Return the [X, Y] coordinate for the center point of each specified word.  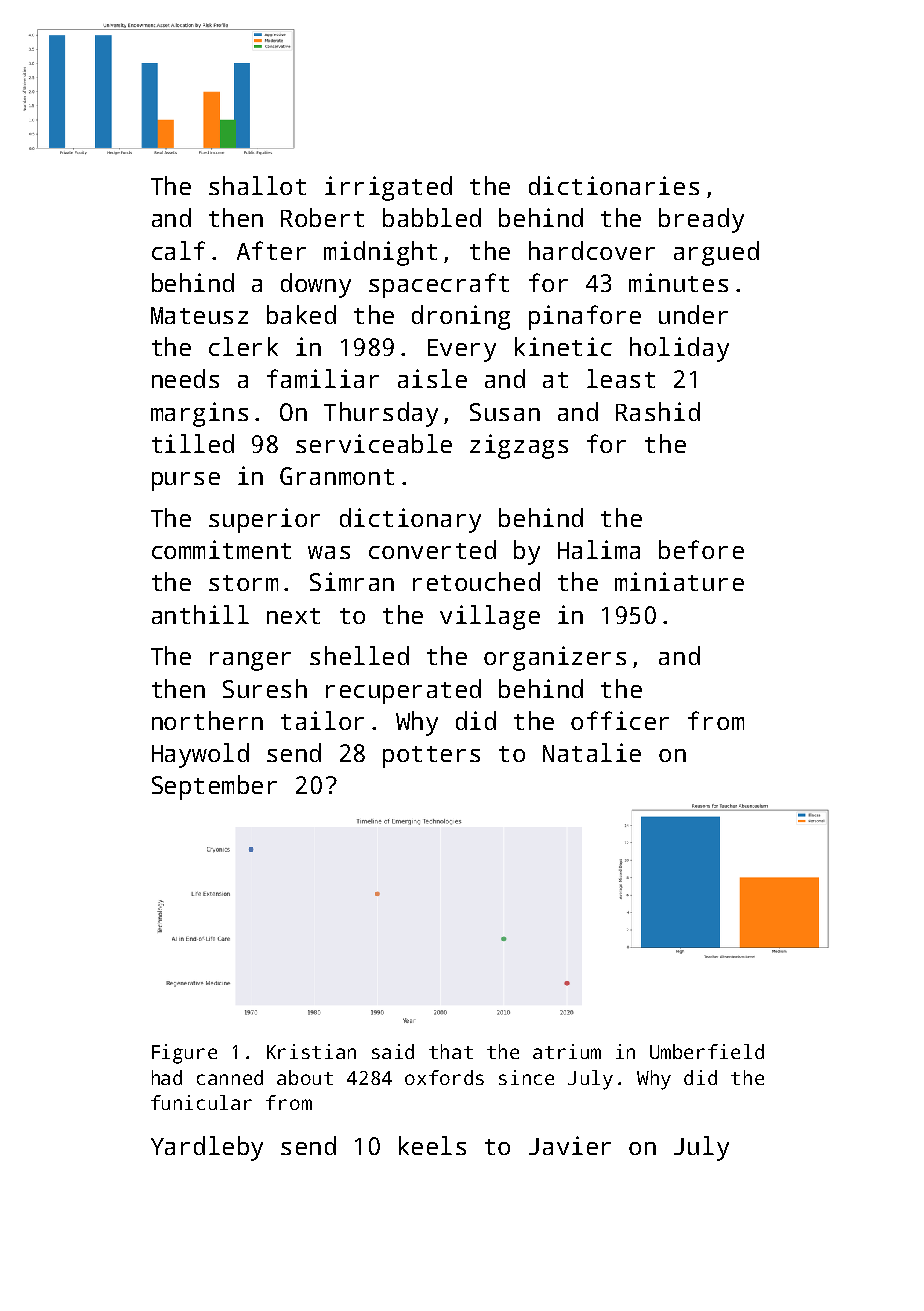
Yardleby [207, 1148]
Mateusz [199, 315]
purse [186, 481]
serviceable [374, 443]
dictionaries [614, 185]
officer [620, 720]
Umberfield [707, 1051]
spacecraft [439, 285]
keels [432, 1145]
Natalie [592, 752]
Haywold [200, 755]
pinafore [585, 317]
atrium [567, 1051]
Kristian [311, 1051]
